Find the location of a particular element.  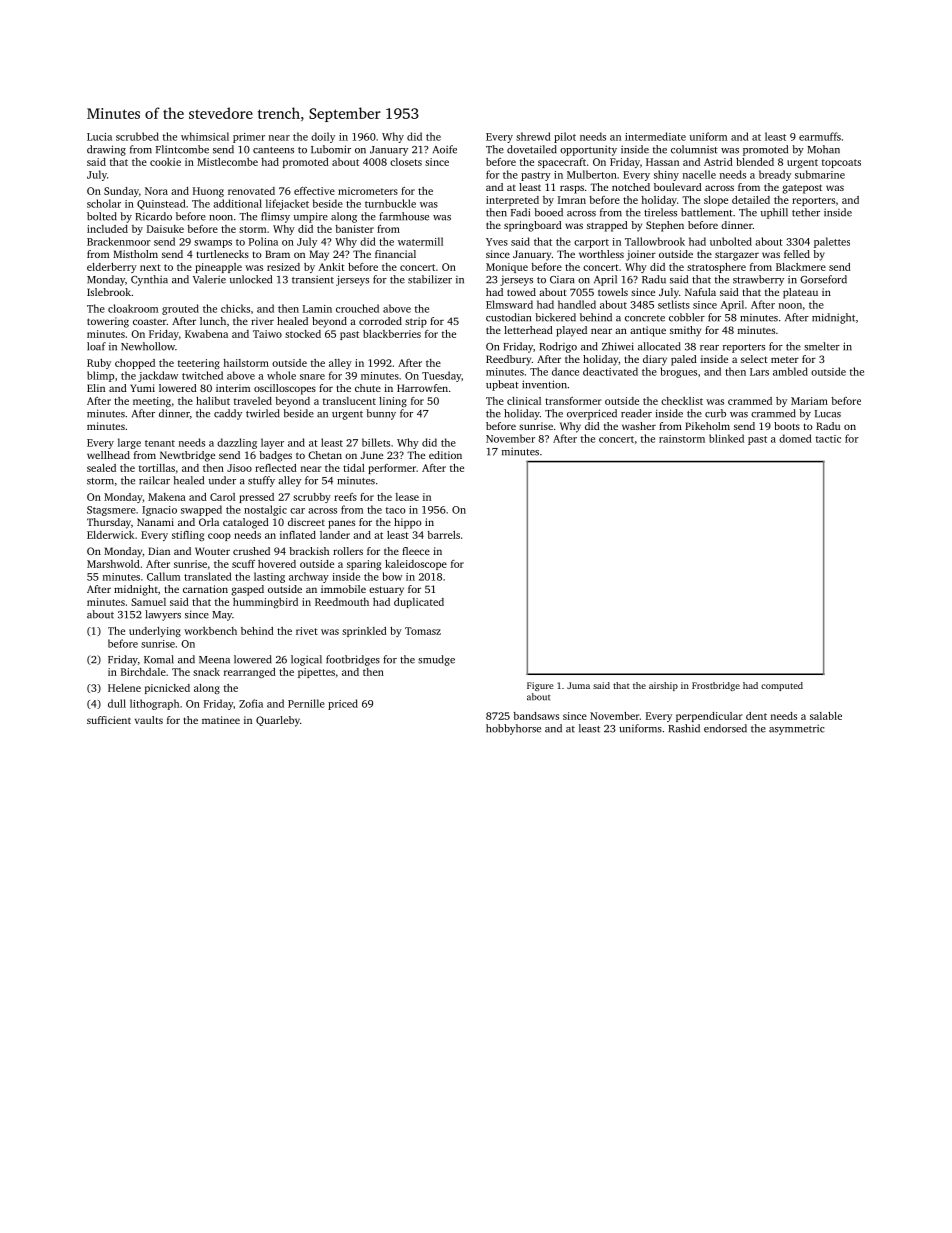

Zofia is located at coordinates (251, 703).
